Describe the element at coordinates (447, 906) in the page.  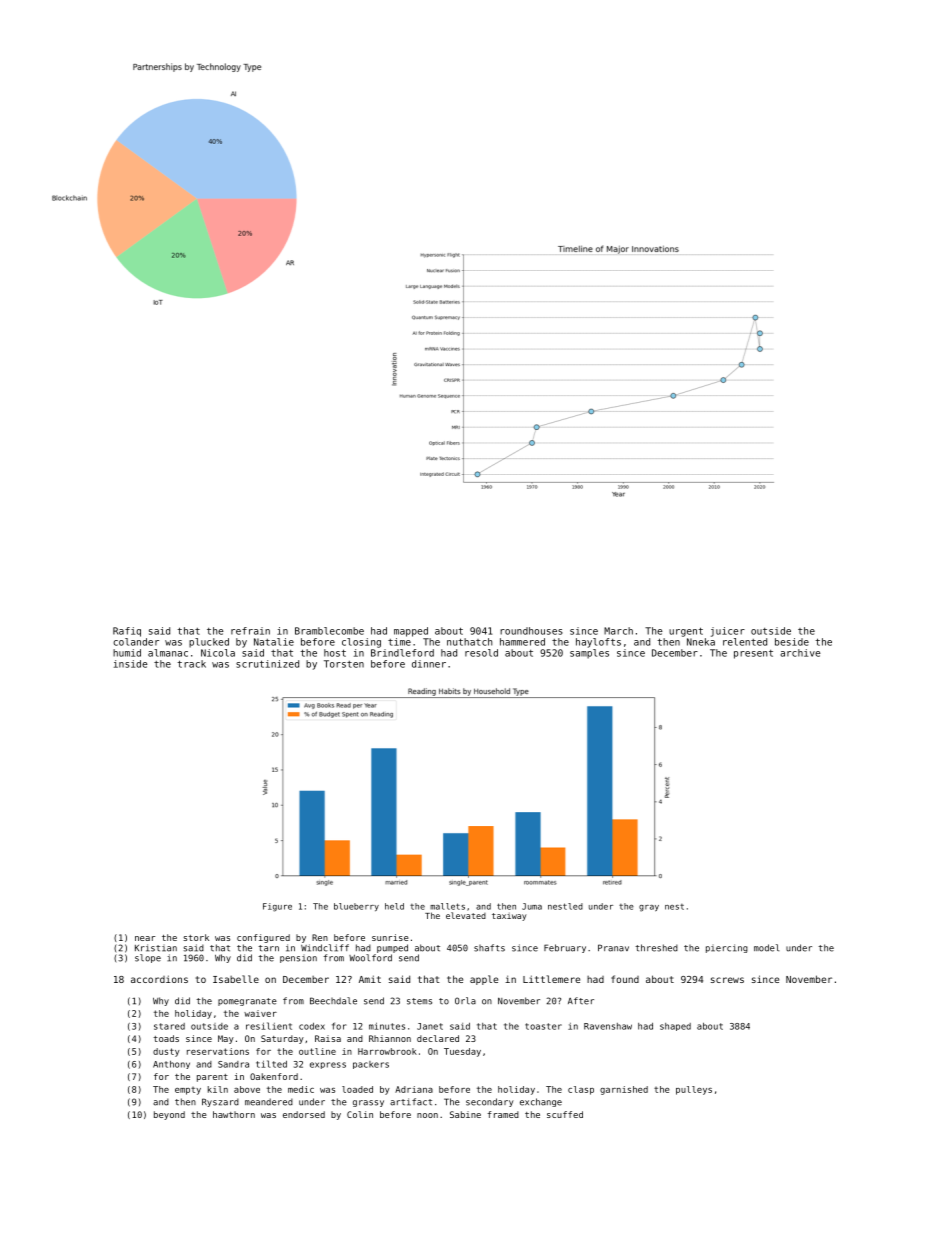
I see `mallets` at that location.
